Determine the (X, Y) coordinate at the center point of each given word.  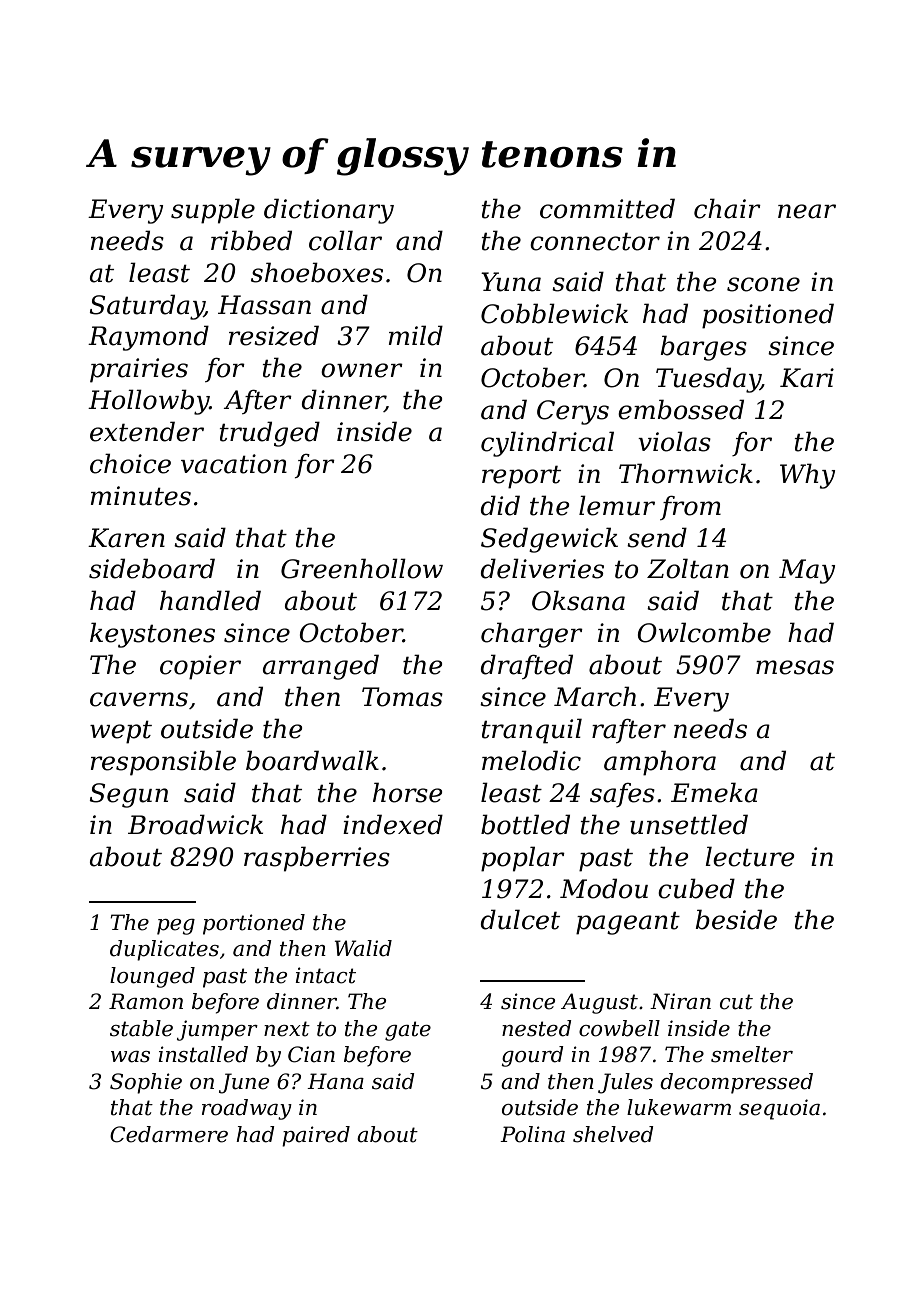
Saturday (147, 307)
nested (537, 1028)
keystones (152, 635)
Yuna (511, 282)
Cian (311, 1054)
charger (532, 635)
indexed (393, 824)
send (657, 537)
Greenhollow (362, 568)
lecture (749, 856)
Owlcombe (704, 632)
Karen (126, 538)
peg (176, 927)
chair (727, 208)
